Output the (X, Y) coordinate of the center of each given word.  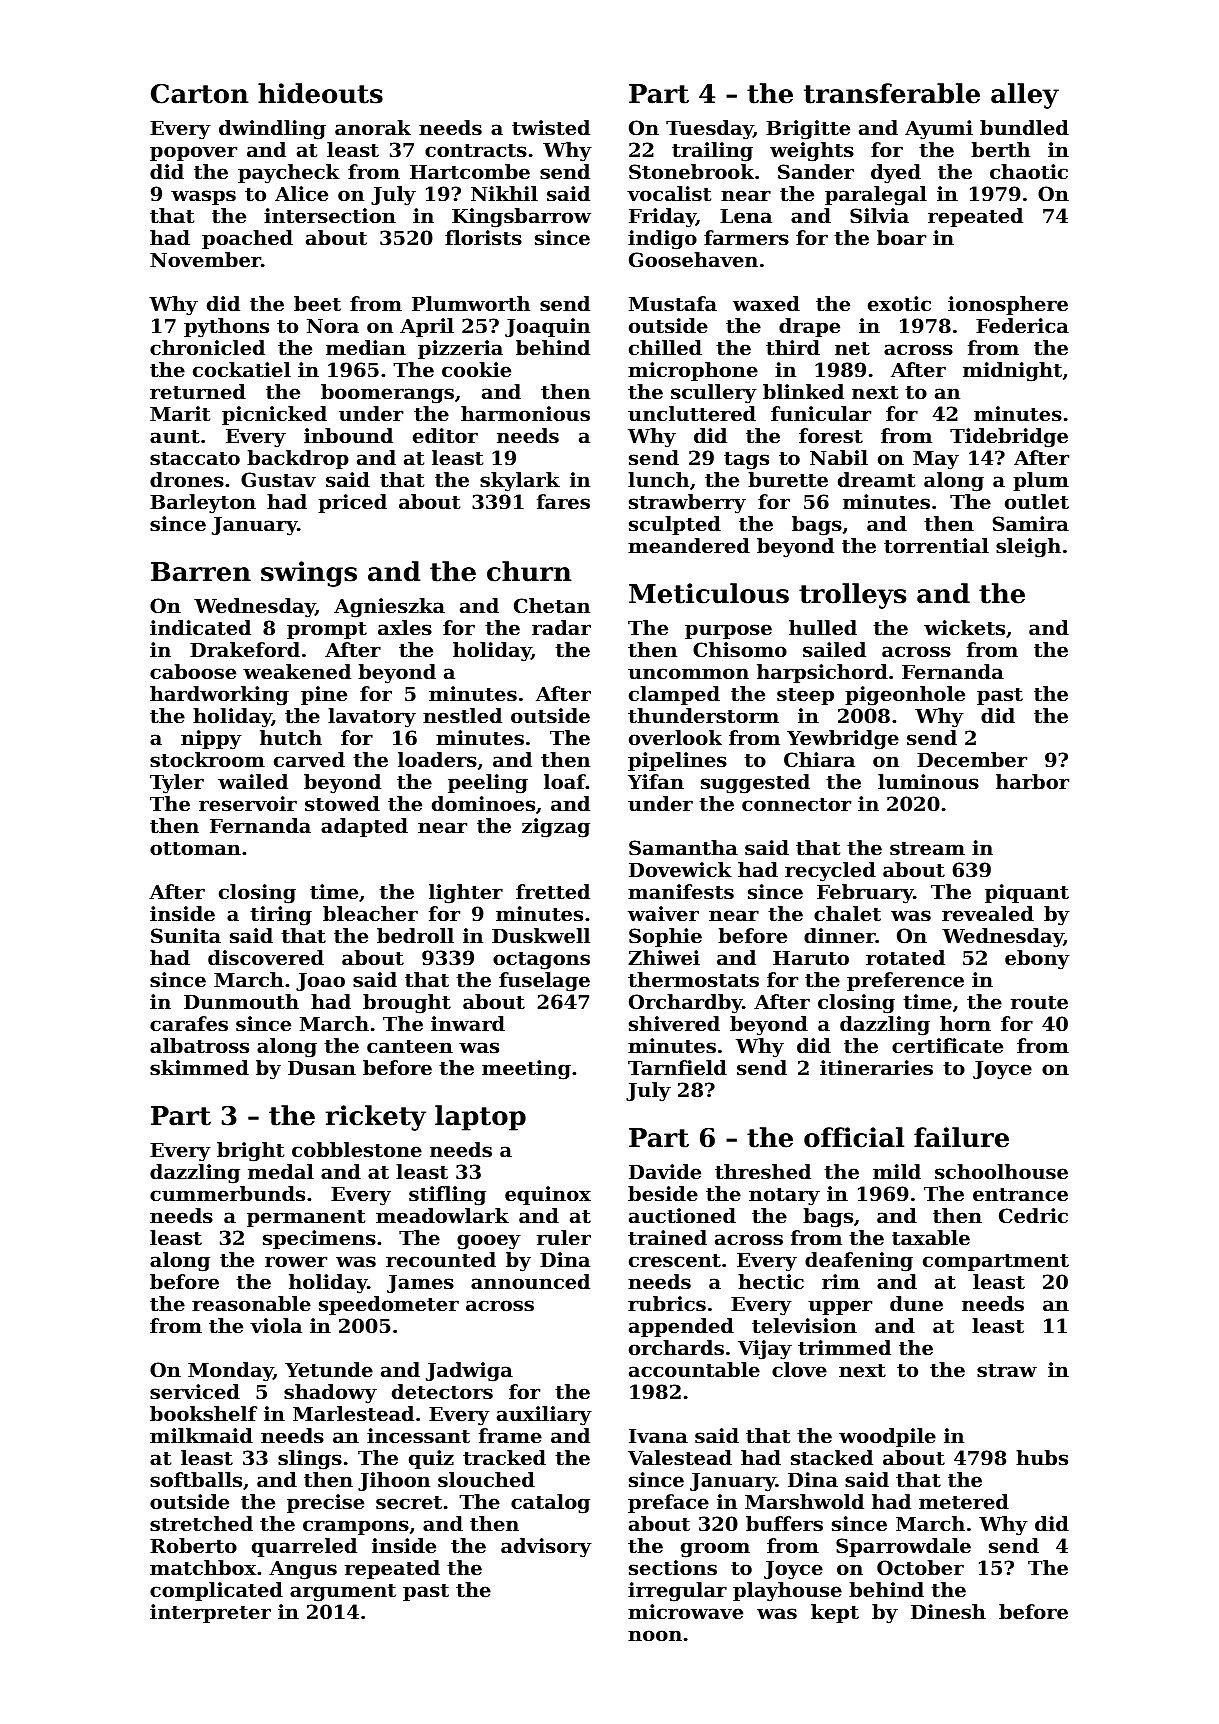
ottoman (195, 849)
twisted (551, 128)
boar (901, 237)
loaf (565, 781)
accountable (694, 1369)
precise (325, 1503)
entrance (1020, 1195)
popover (193, 153)
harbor (1032, 781)
